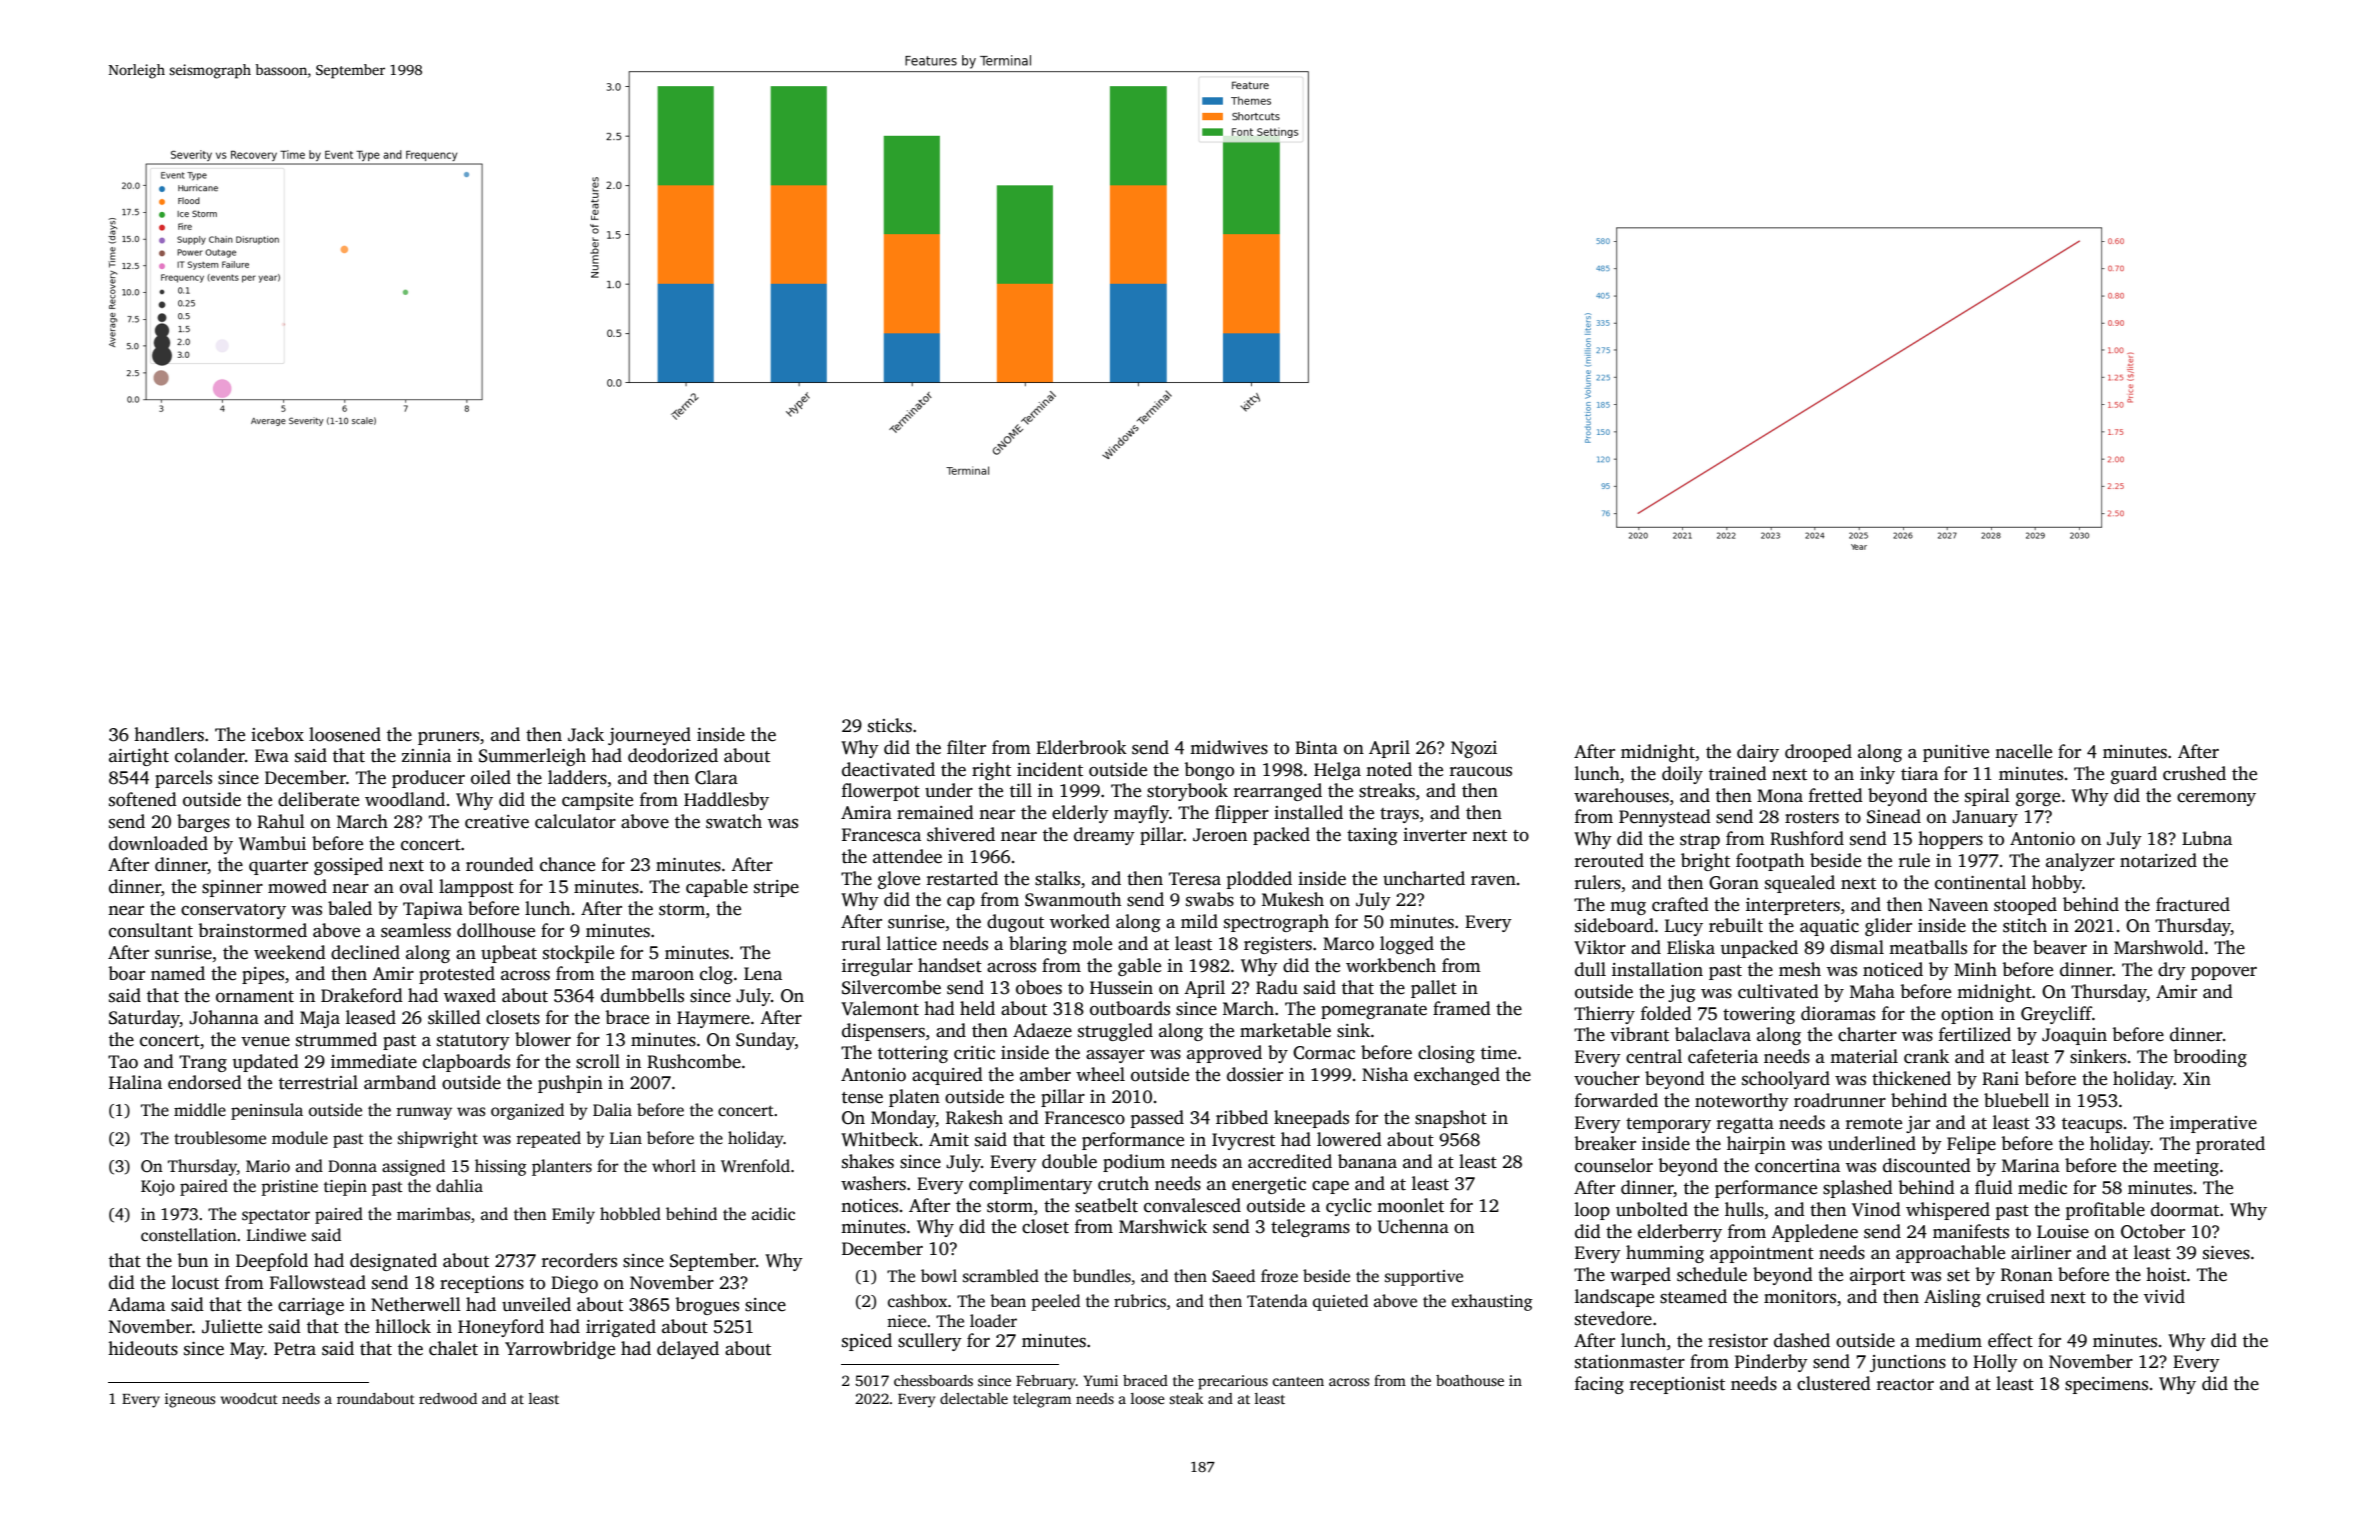 Image resolution: width=2380 pixels, height=1540 pixels. Describe the element at coordinates (158, 1188) in the page. I see `Kojo` at that location.
